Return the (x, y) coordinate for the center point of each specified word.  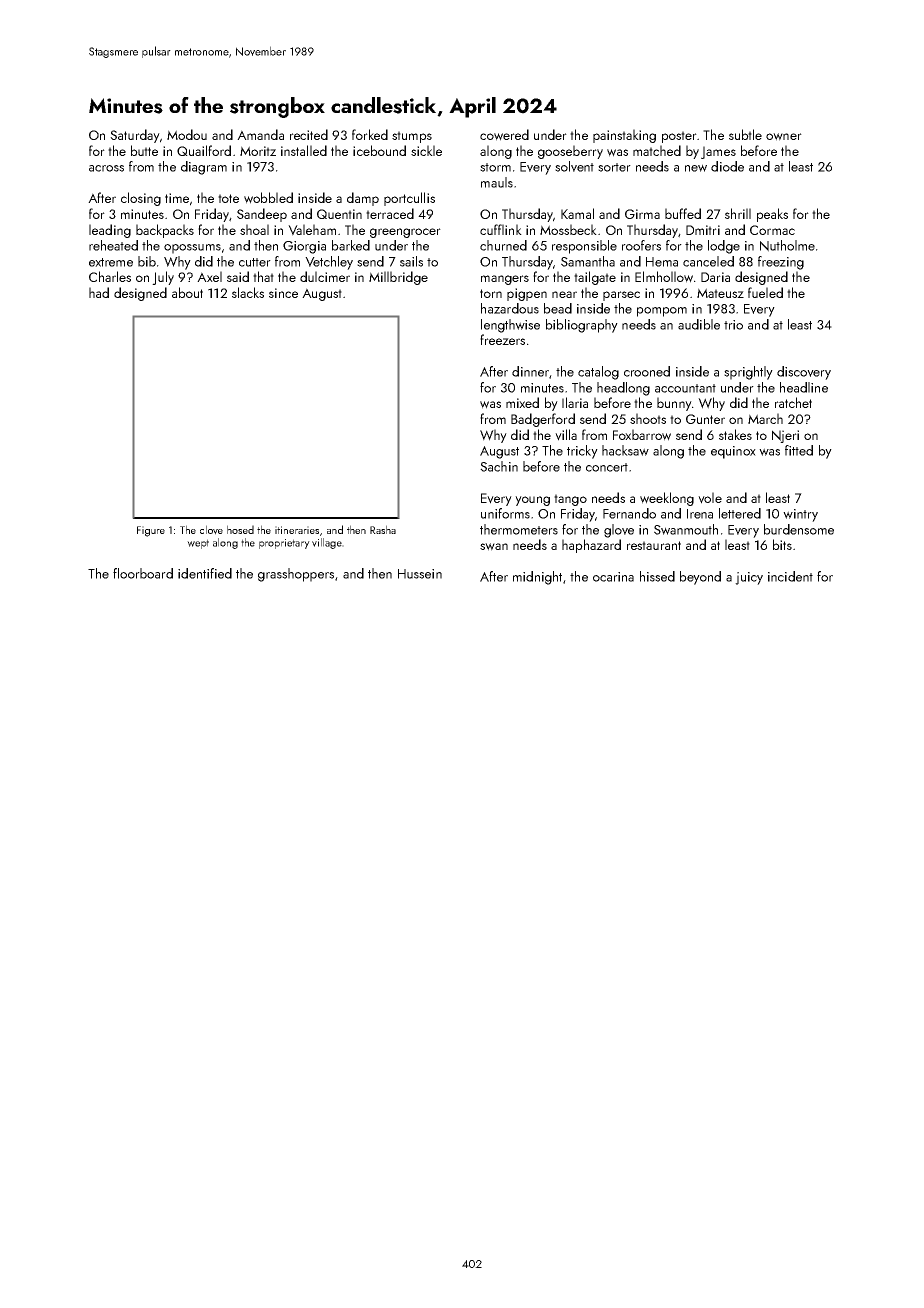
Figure (151, 531)
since (283, 293)
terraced (390, 213)
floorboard (143, 573)
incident (790, 576)
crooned (647, 371)
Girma (642, 214)
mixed (522, 402)
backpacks (165, 231)
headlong (623, 389)
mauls (497, 182)
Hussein (420, 574)
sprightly (748, 373)
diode (727, 166)
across (106, 168)
